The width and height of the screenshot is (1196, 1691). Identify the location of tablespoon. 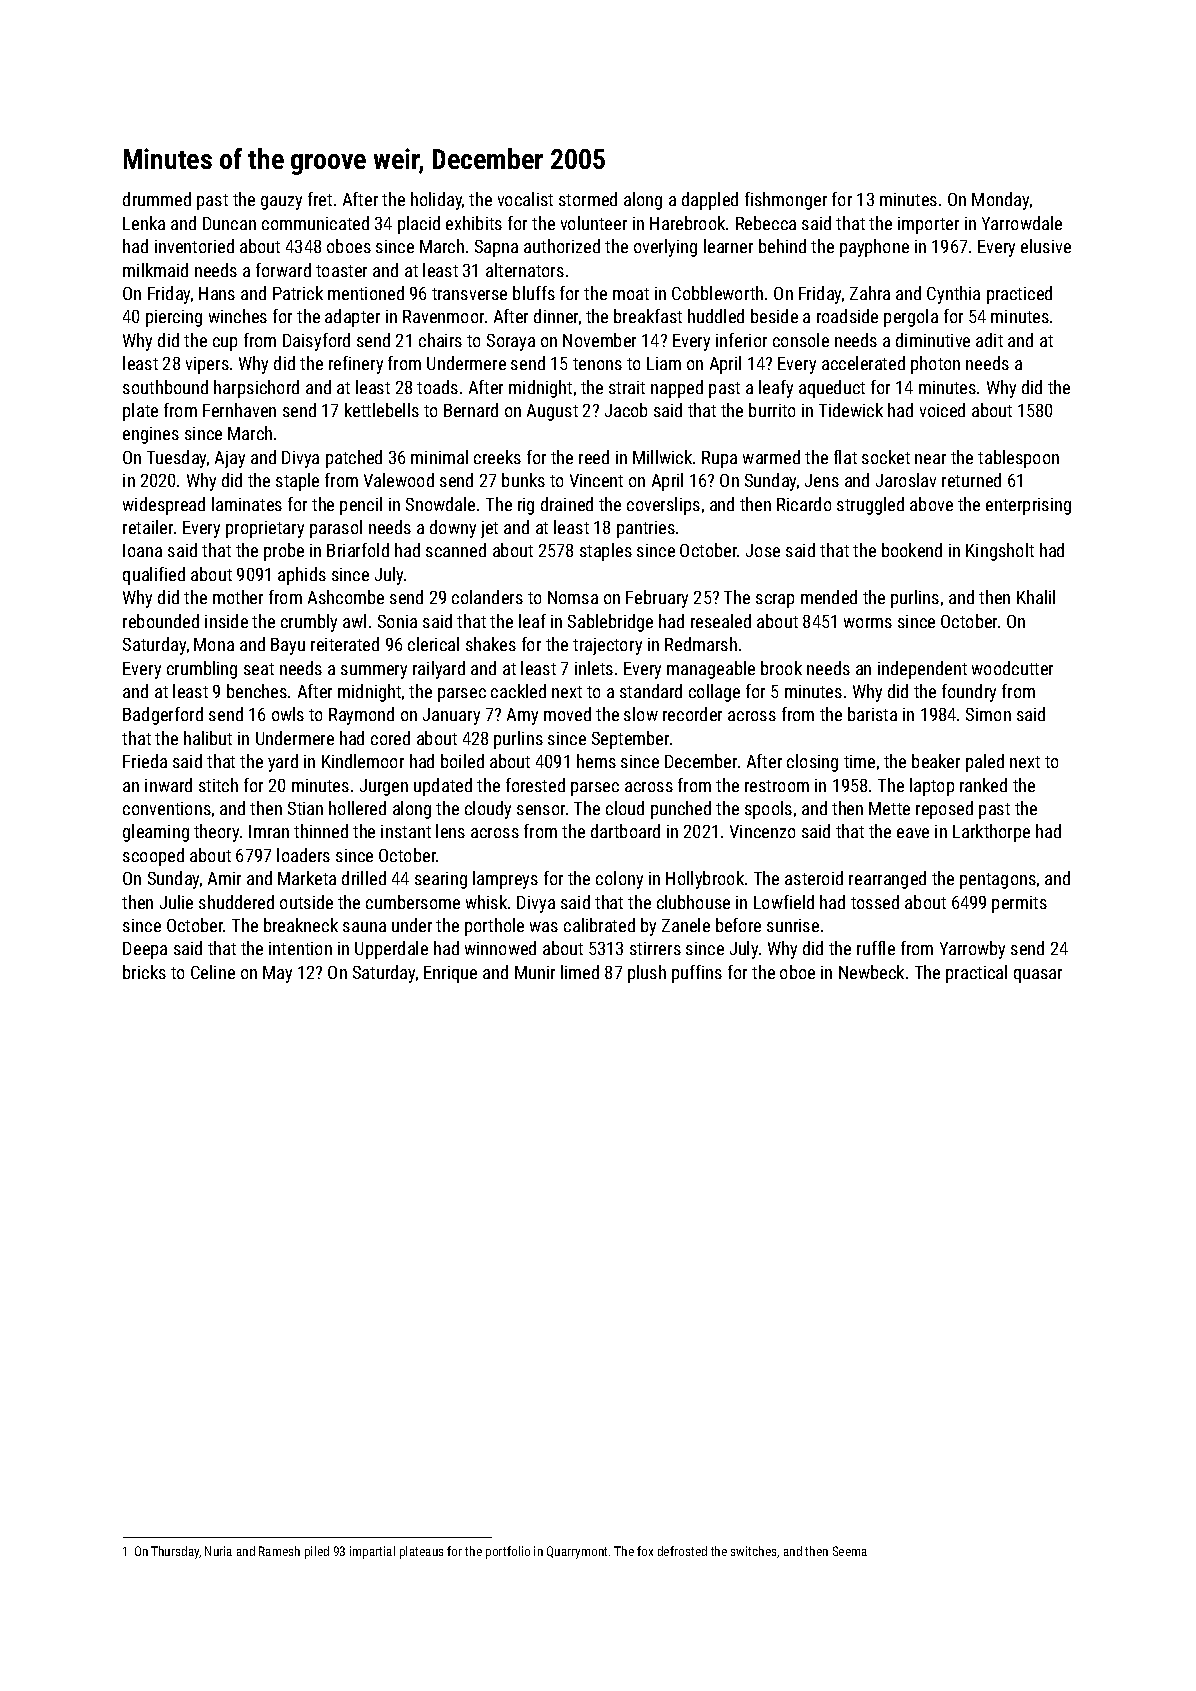
(1018, 459).
